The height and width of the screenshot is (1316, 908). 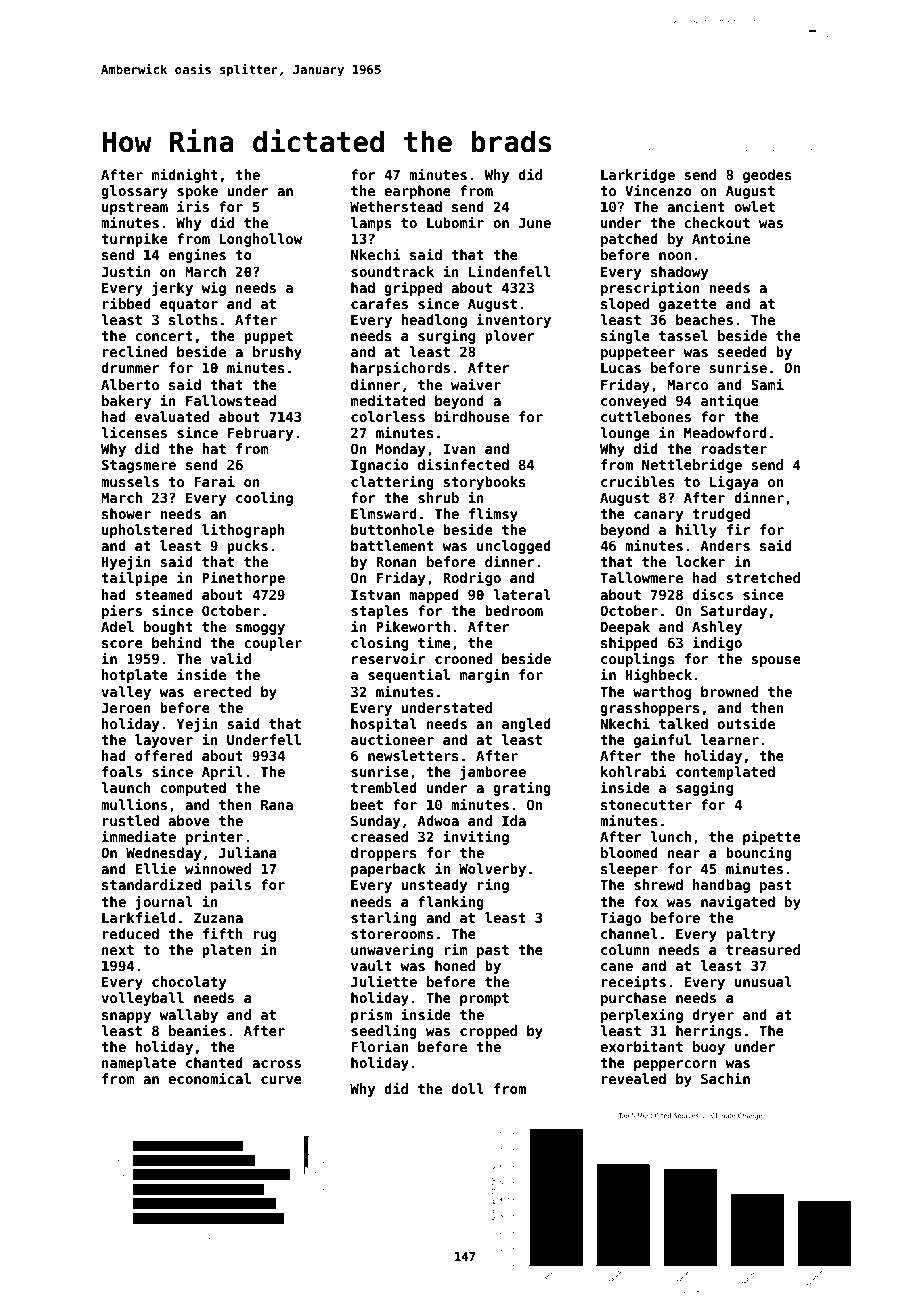 I want to click on meditated, so click(x=388, y=400).
